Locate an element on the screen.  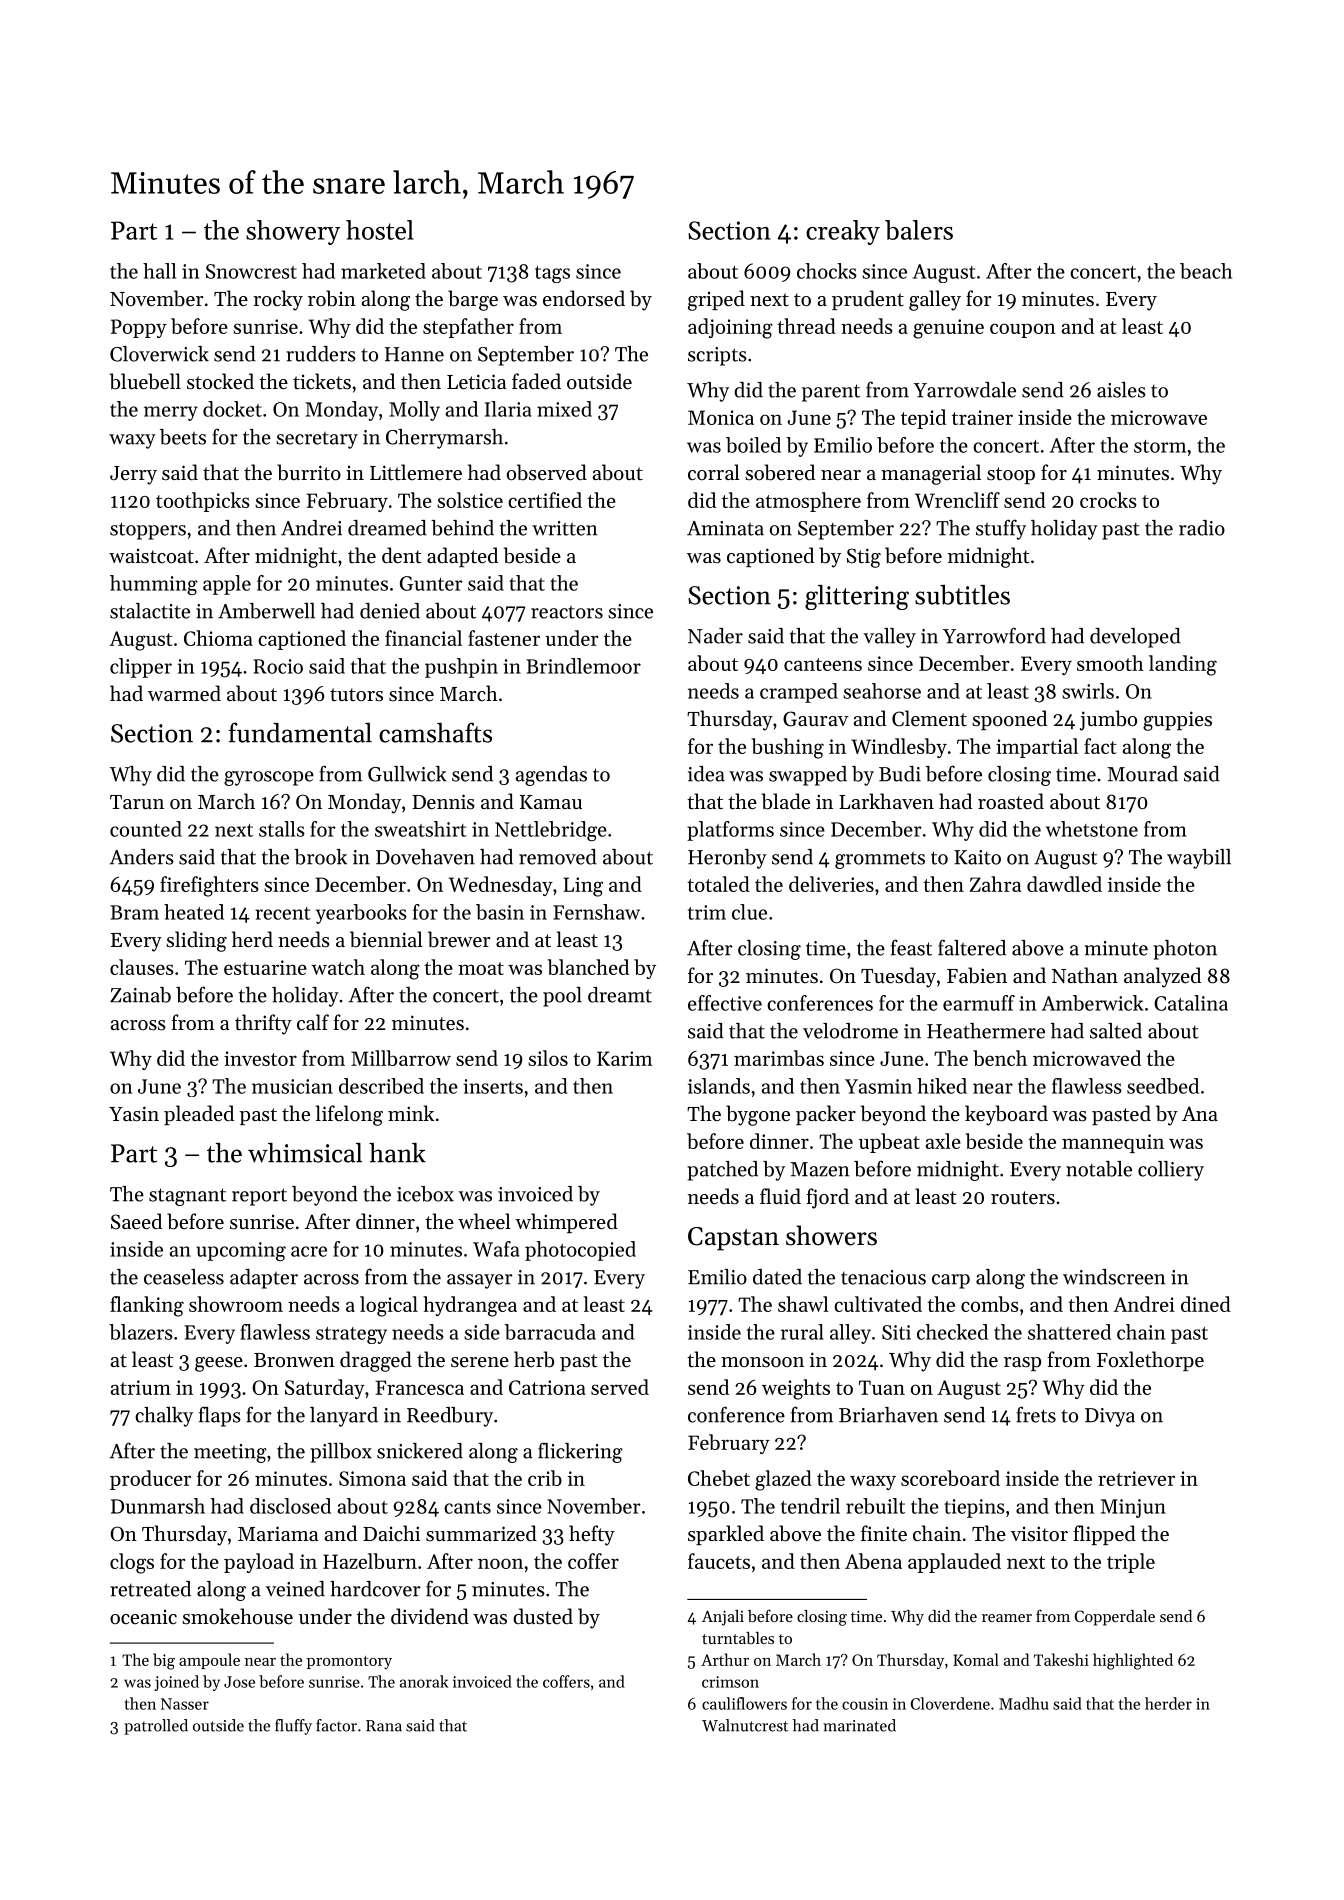
balers is located at coordinates (919, 230).
